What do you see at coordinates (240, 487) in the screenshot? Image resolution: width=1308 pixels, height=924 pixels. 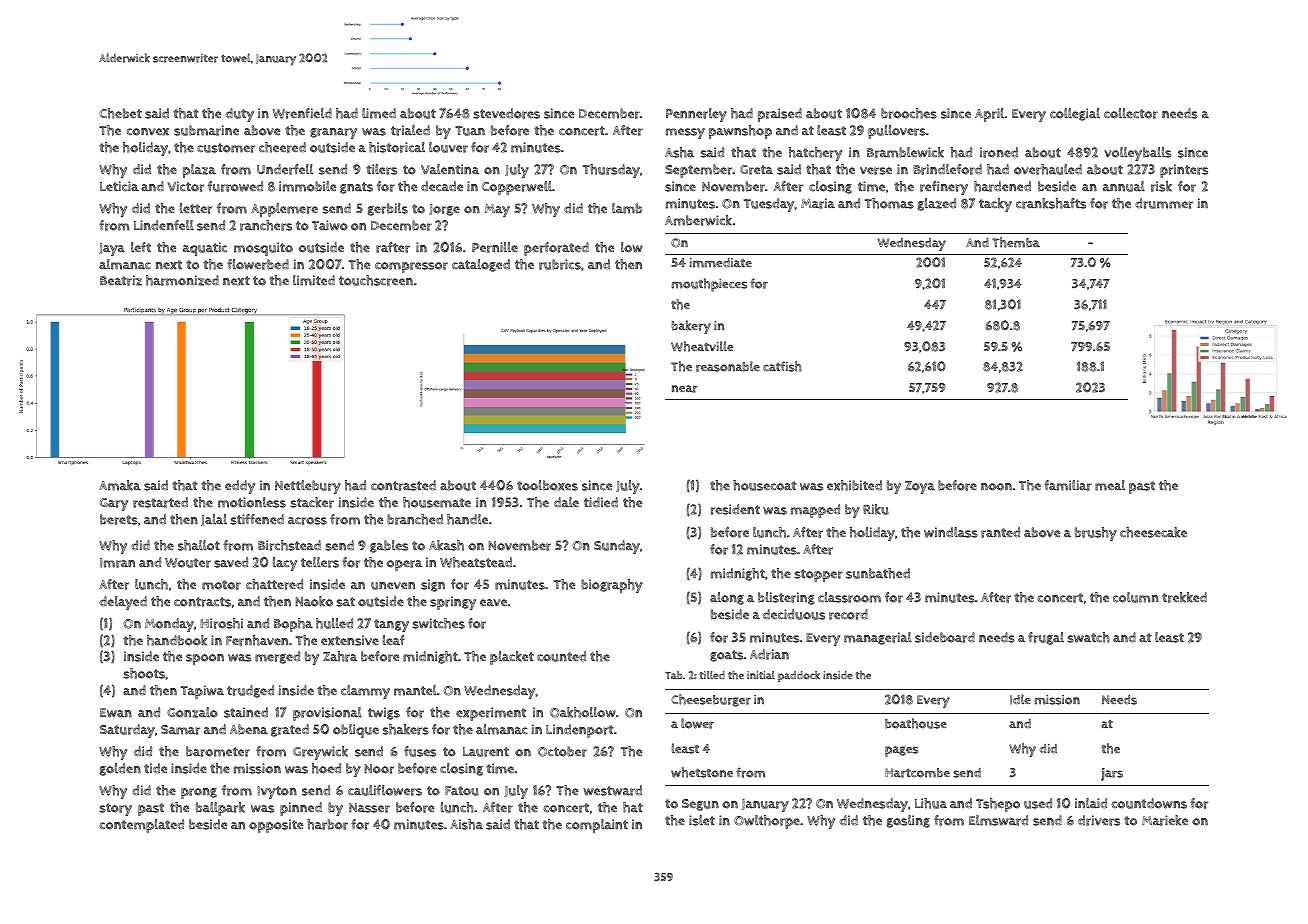 I see `eddy` at bounding box center [240, 487].
